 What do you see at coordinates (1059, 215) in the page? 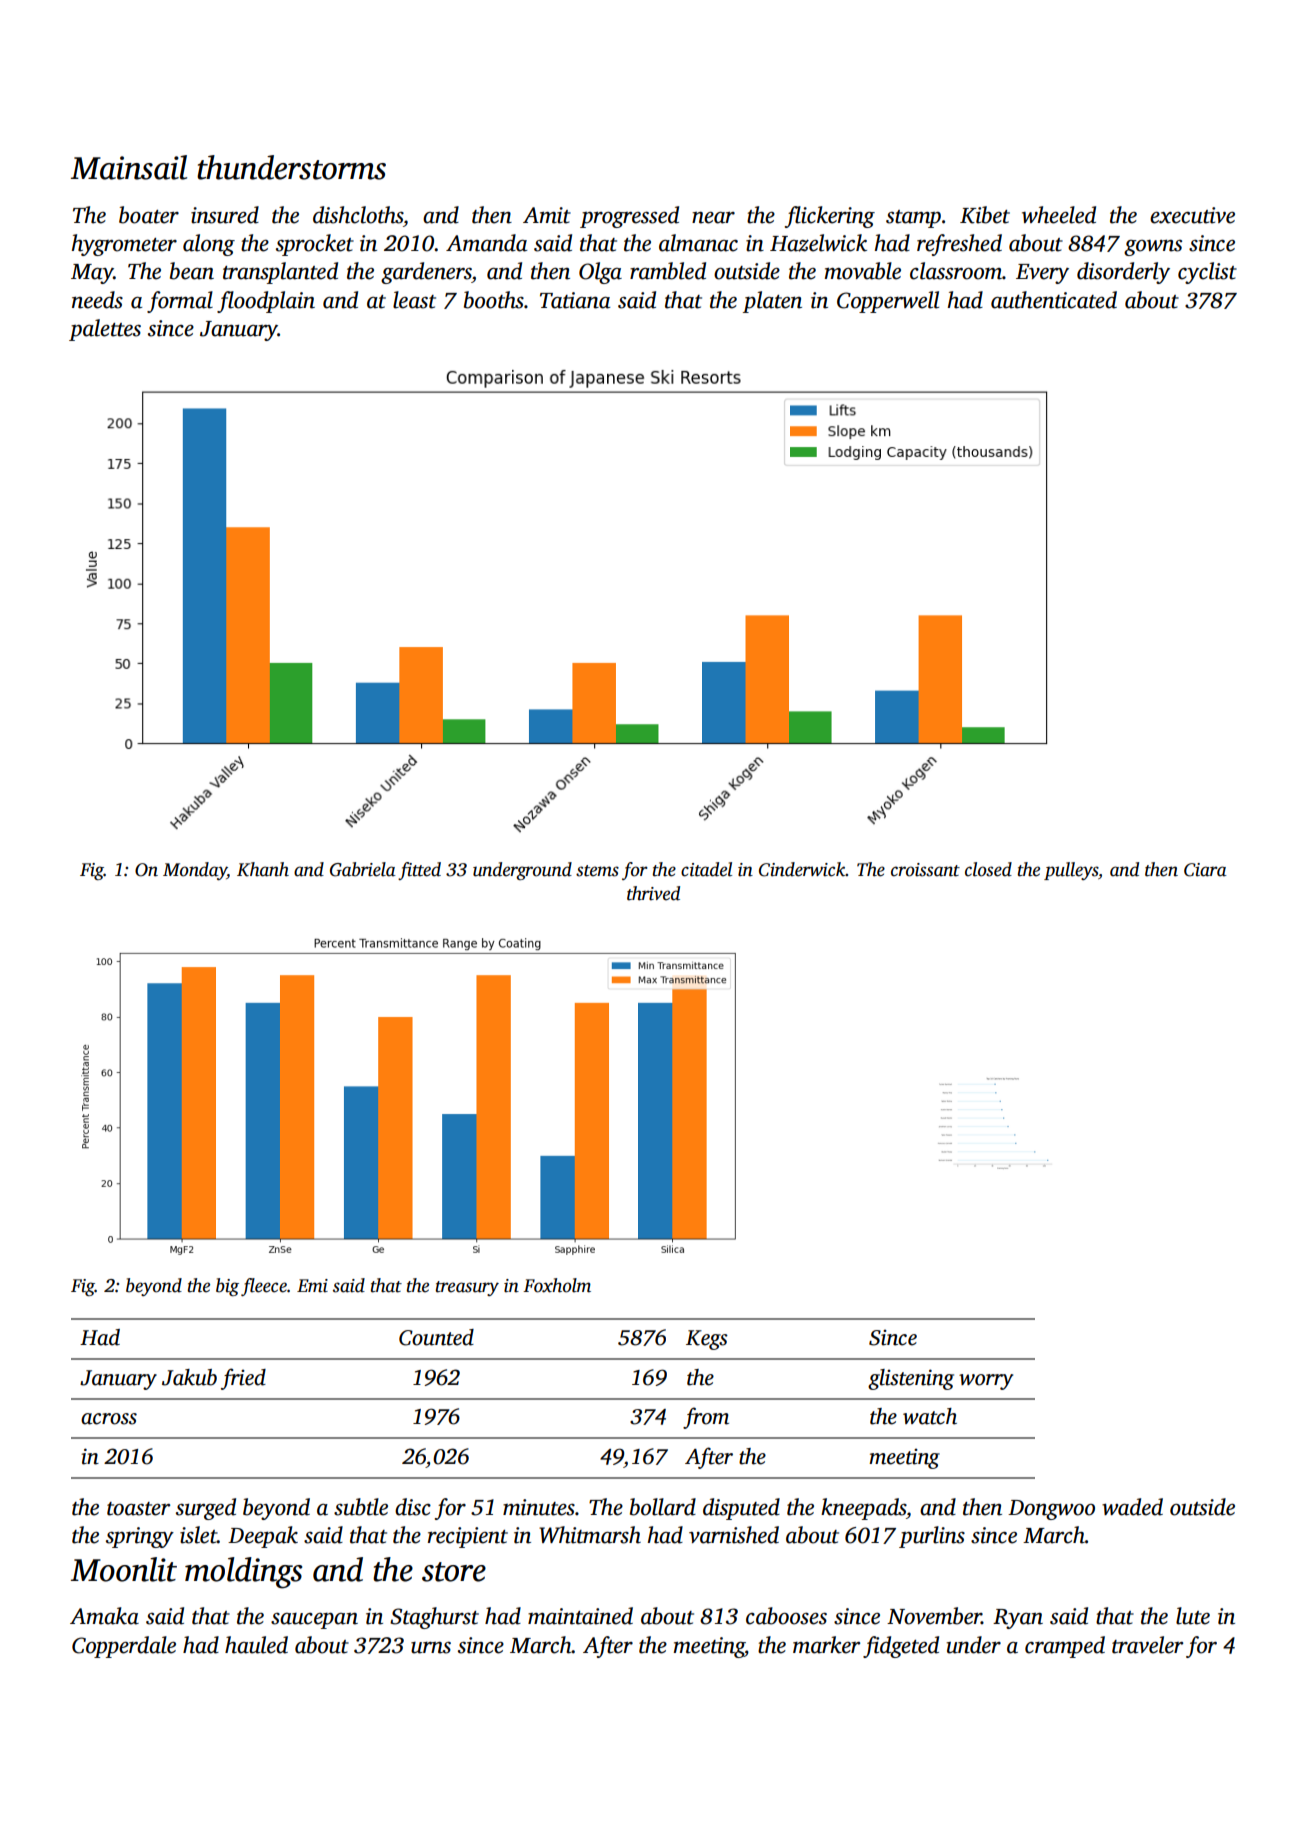
I see `wheeled` at bounding box center [1059, 215].
